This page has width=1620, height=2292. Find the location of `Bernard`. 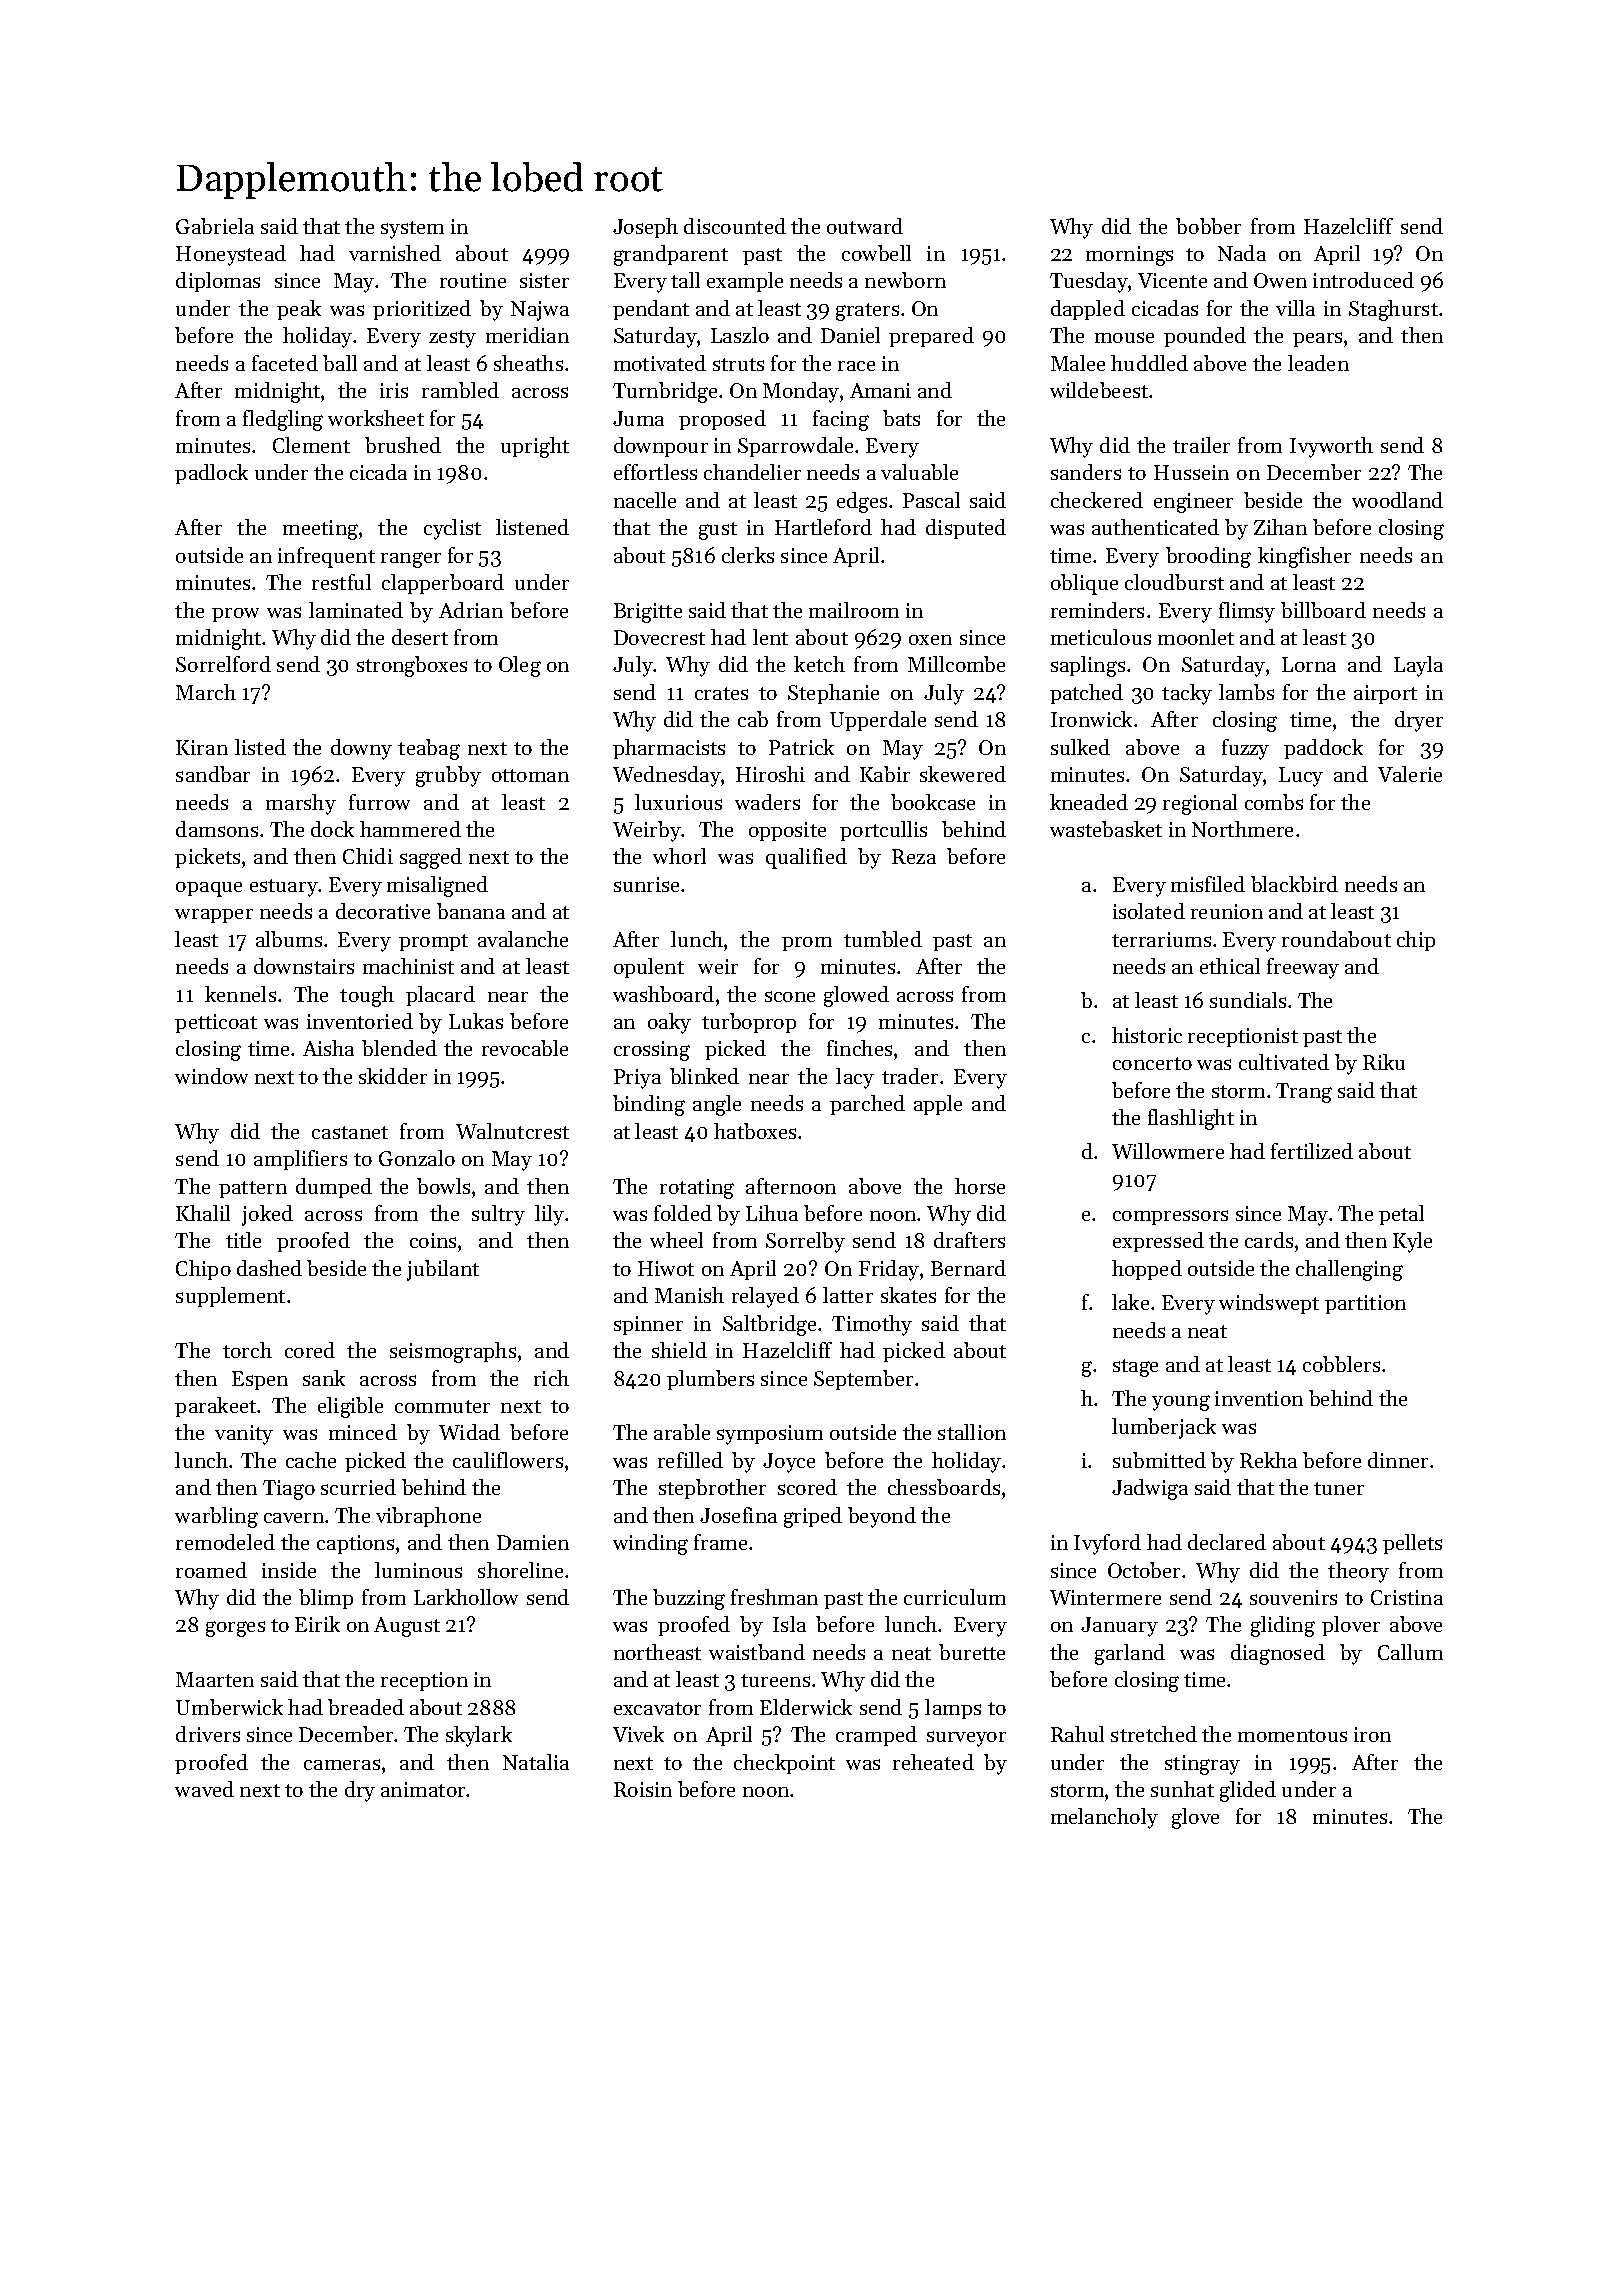

Bernard is located at coordinates (968, 1268).
